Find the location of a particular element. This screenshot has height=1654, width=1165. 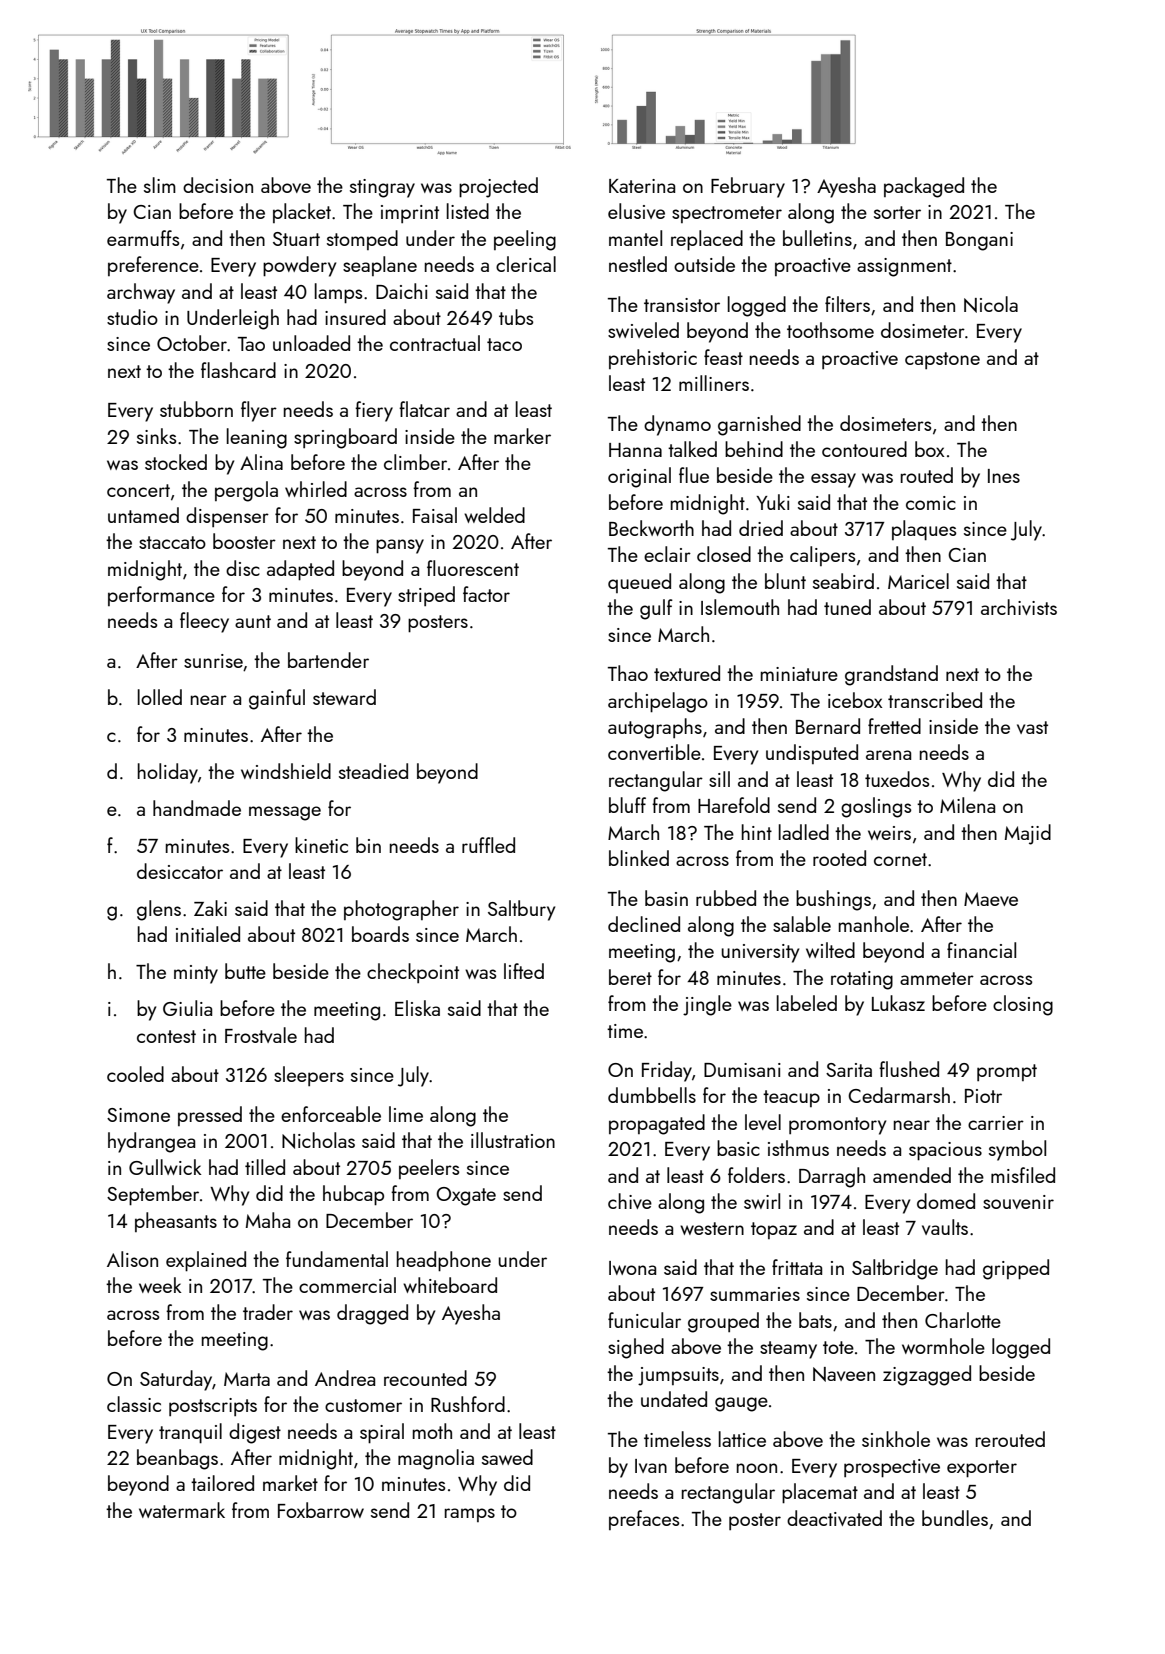

windshield is located at coordinates (286, 771).
